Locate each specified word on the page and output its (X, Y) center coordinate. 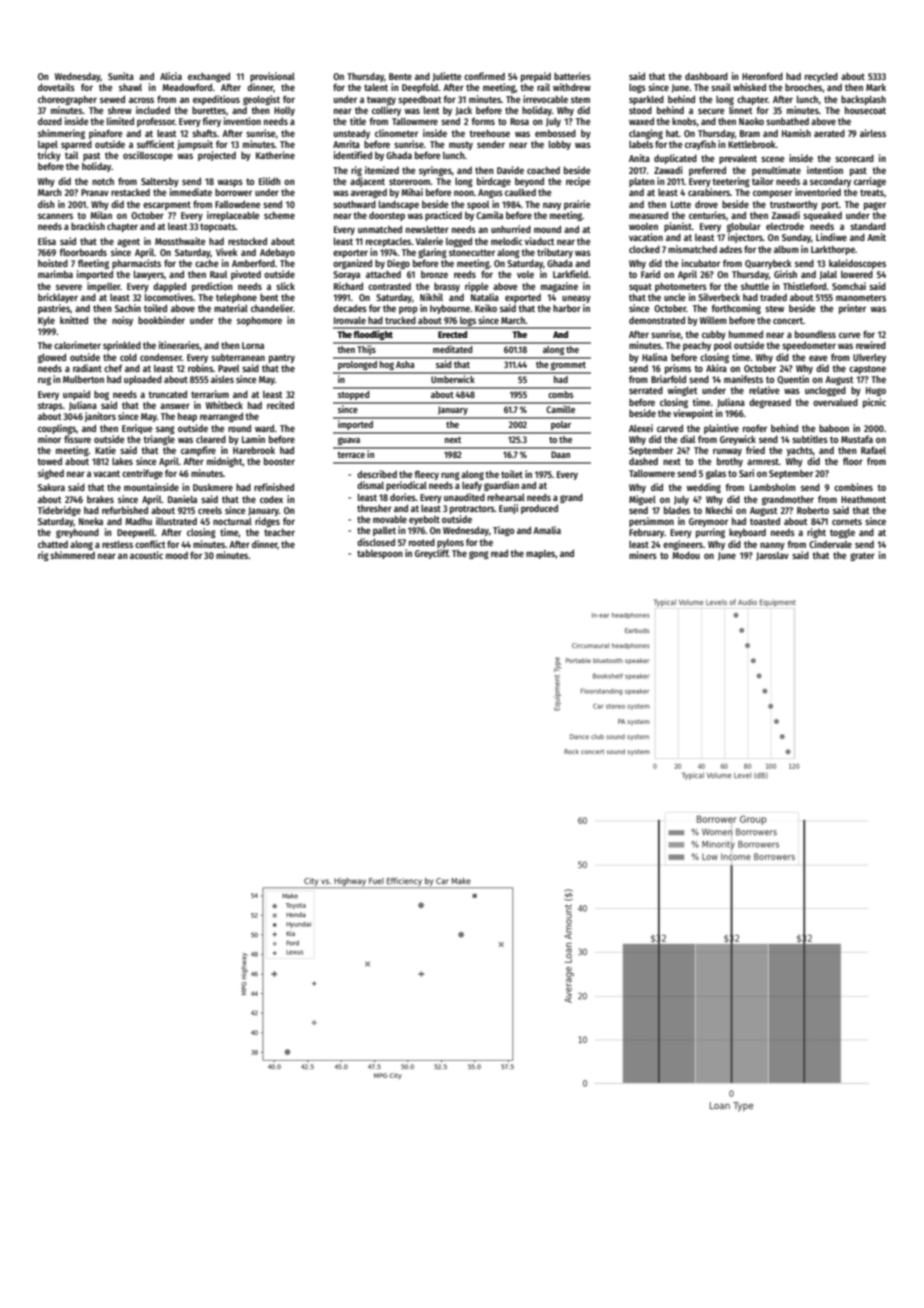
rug (44, 381)
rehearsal (506, 497)
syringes (435, 171)
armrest (763, 461)
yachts (800, 451)
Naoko (751, 121)
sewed (112, 99)
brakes (100, 499)
